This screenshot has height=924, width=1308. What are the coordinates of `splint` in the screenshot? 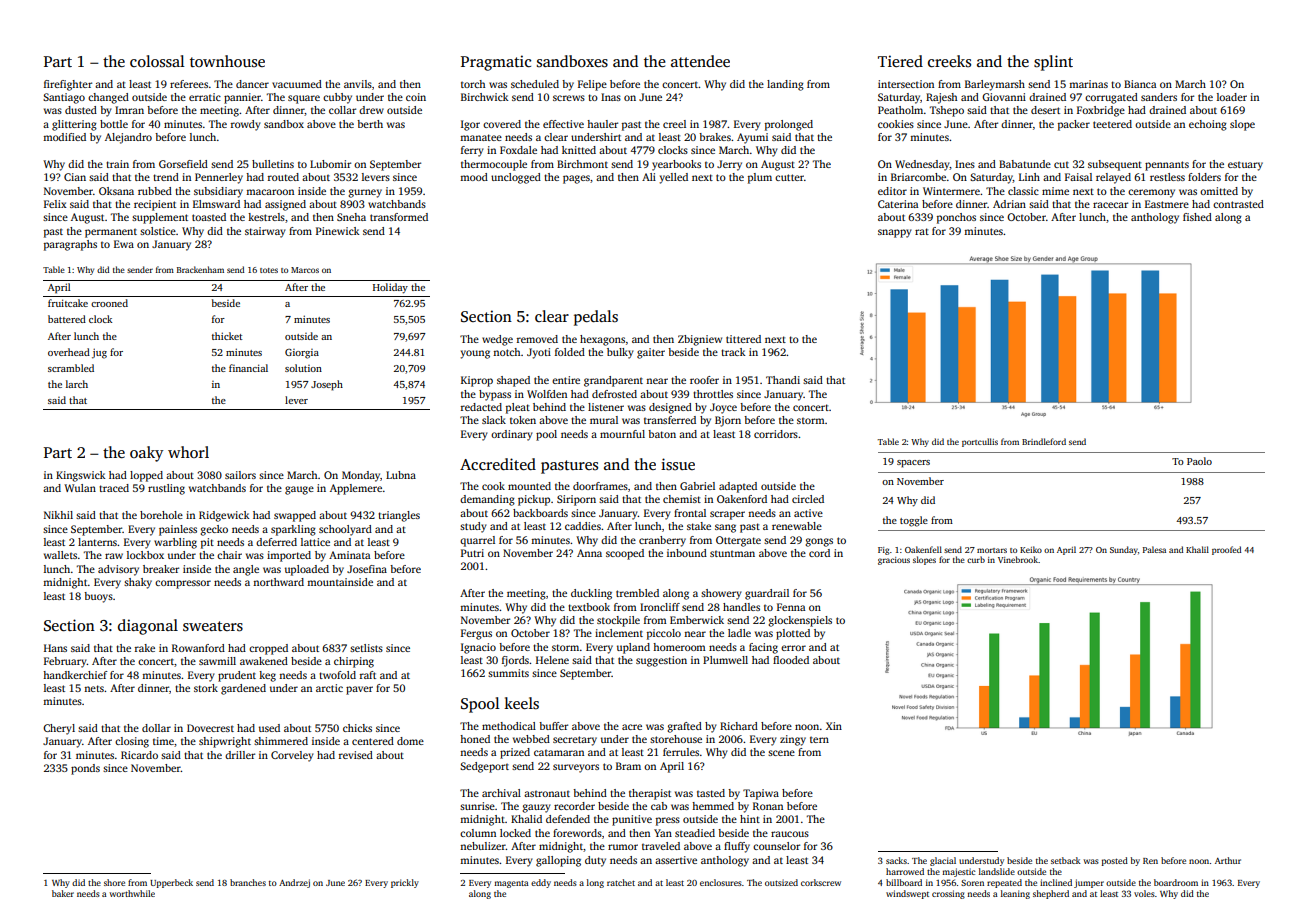 It's located at (1053, 63).
